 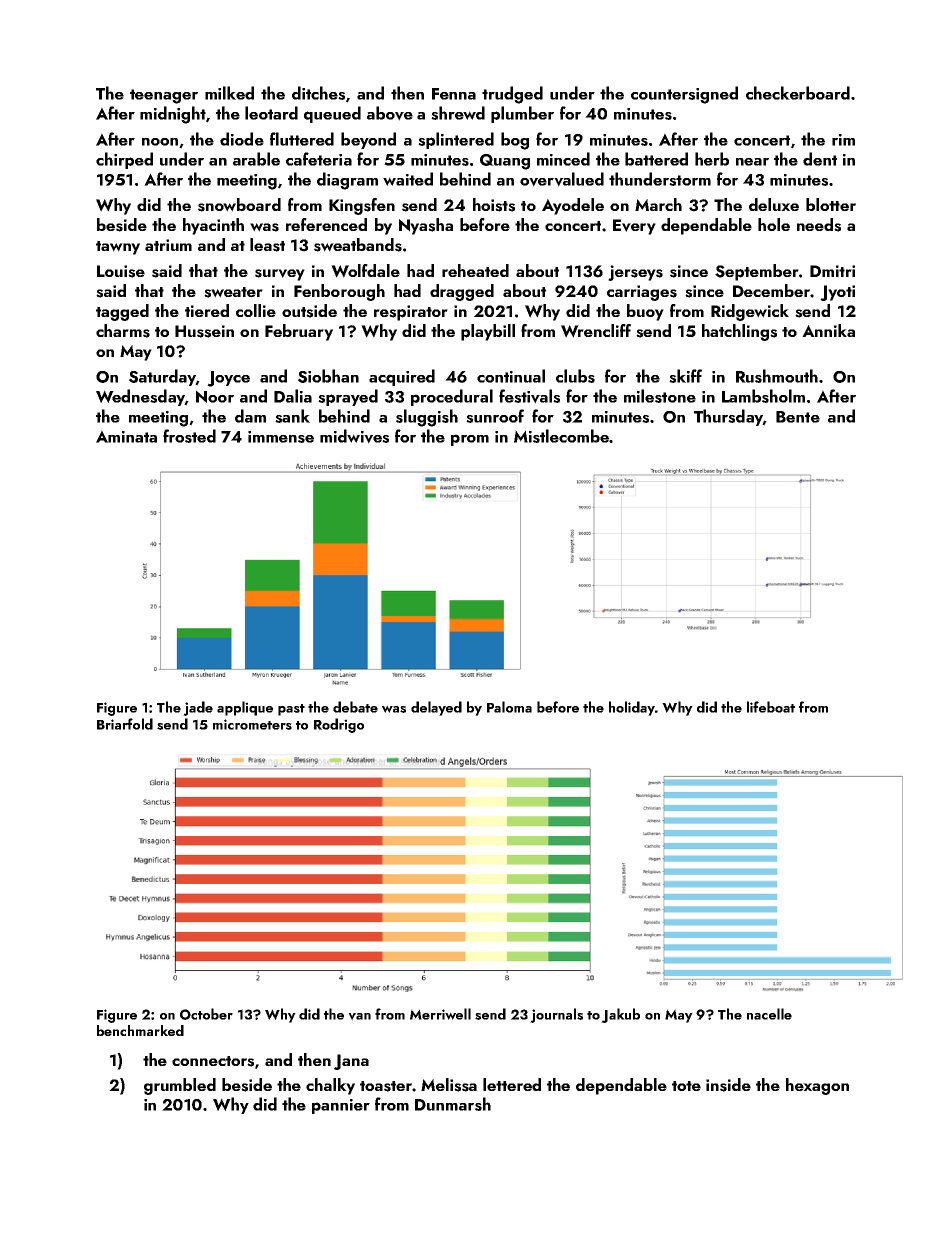 What do you see at coordinates (798, 93) in the screenshot?
I see `checkerboard` at bounding box center [798, 93].
